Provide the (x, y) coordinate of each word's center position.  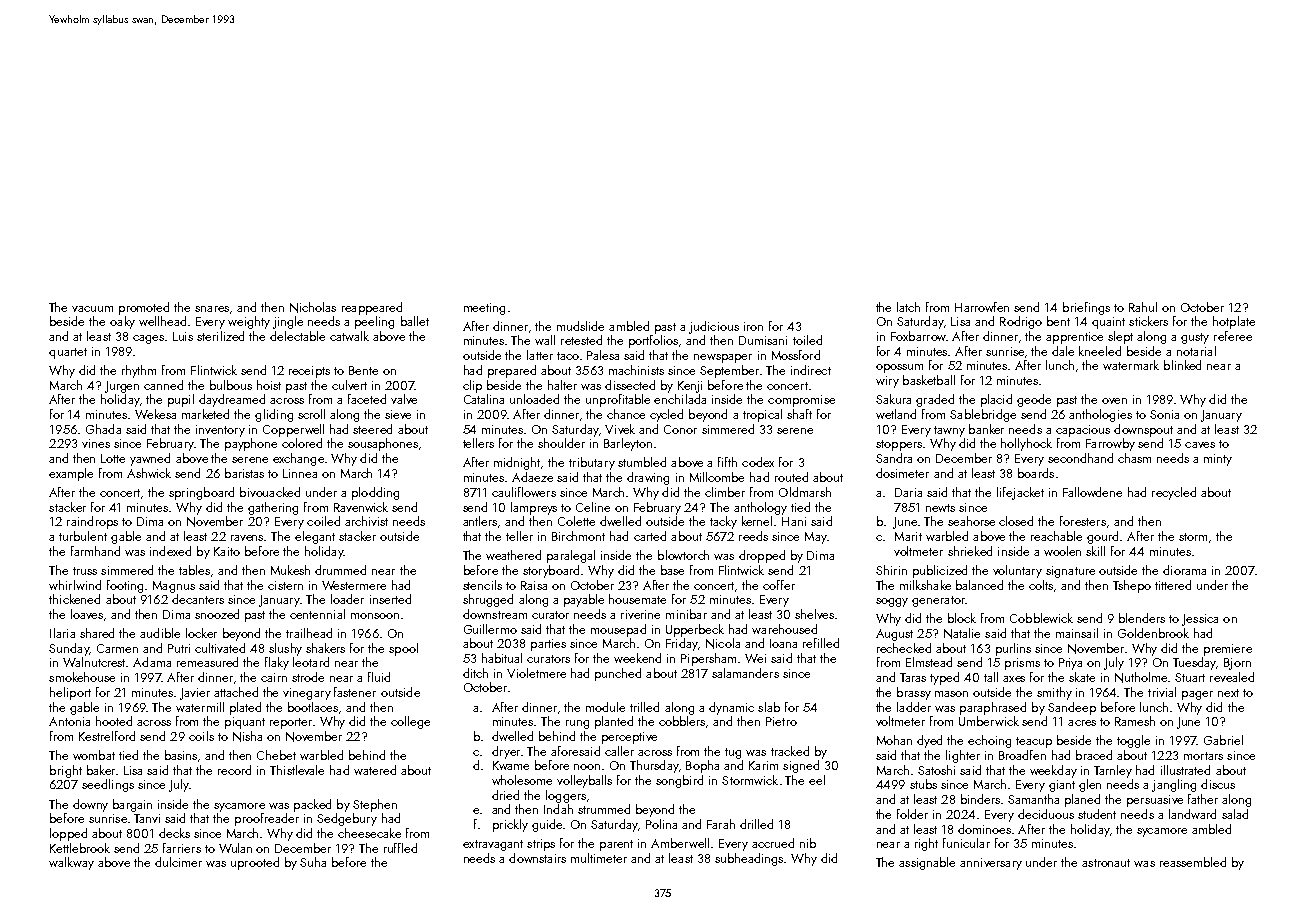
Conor (680, 429)
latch (908, 307)
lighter (963, 756)
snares (212, 309)
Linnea (300, 473)
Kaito (227, 551)
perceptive (629, 738)
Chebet (276, 755)
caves (1200, 445)
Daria (908, 492)
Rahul (1143, 307)
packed (312, 805)
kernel (757, 521)
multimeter (599, 858)
